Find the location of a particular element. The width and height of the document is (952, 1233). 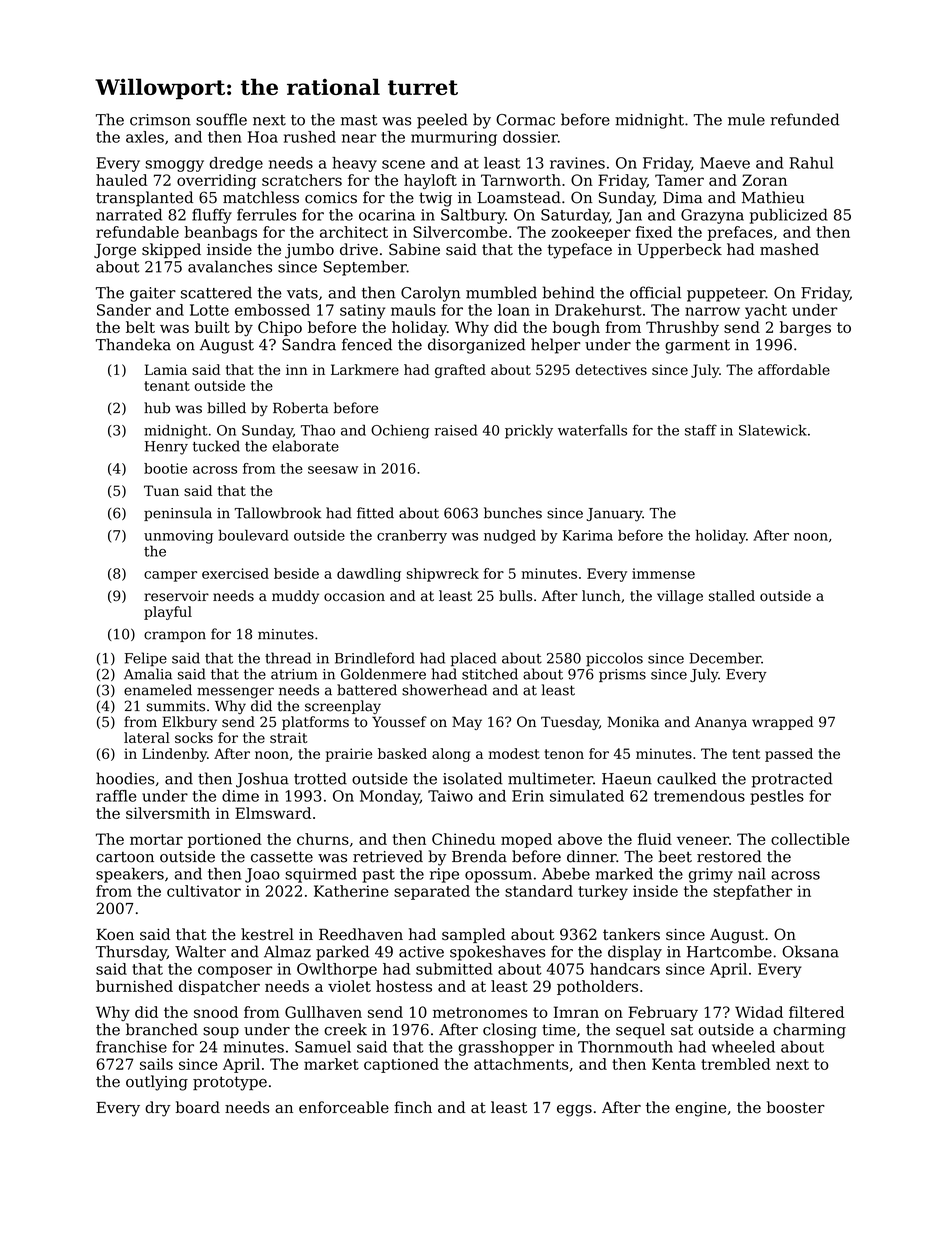

wrapped is located at coordinates (782, 723).
